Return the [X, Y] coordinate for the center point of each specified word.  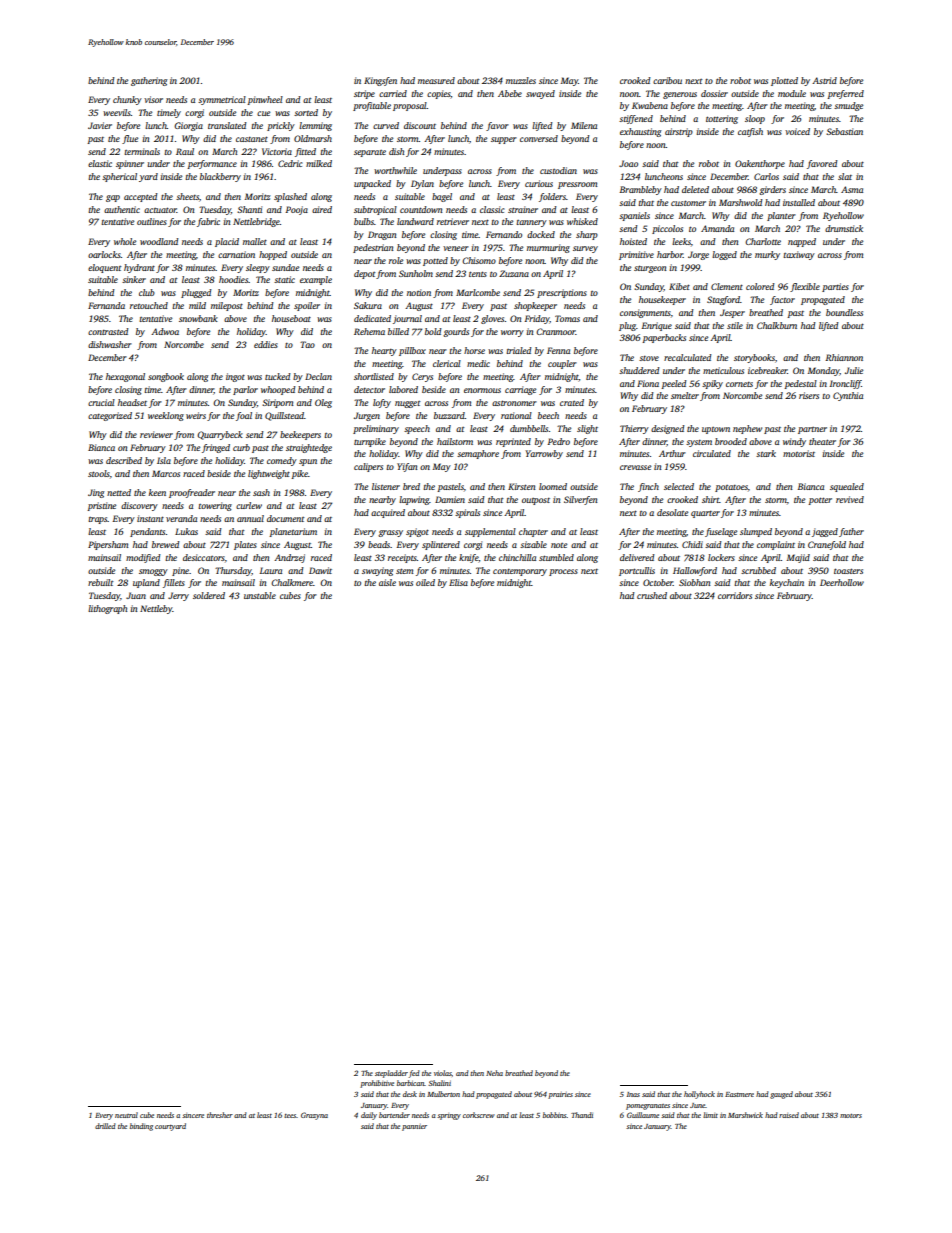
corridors [735, 595]
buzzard [449, 415]
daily [369, 1116]
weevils [117, 112]
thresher [220, 1115]
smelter [685, 395]
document [286, 518]
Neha [494, 1073]
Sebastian [844, 131]
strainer [523, 209]
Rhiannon [844, 357]
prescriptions [562, 293]
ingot [235, 377]
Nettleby [156, 609]
